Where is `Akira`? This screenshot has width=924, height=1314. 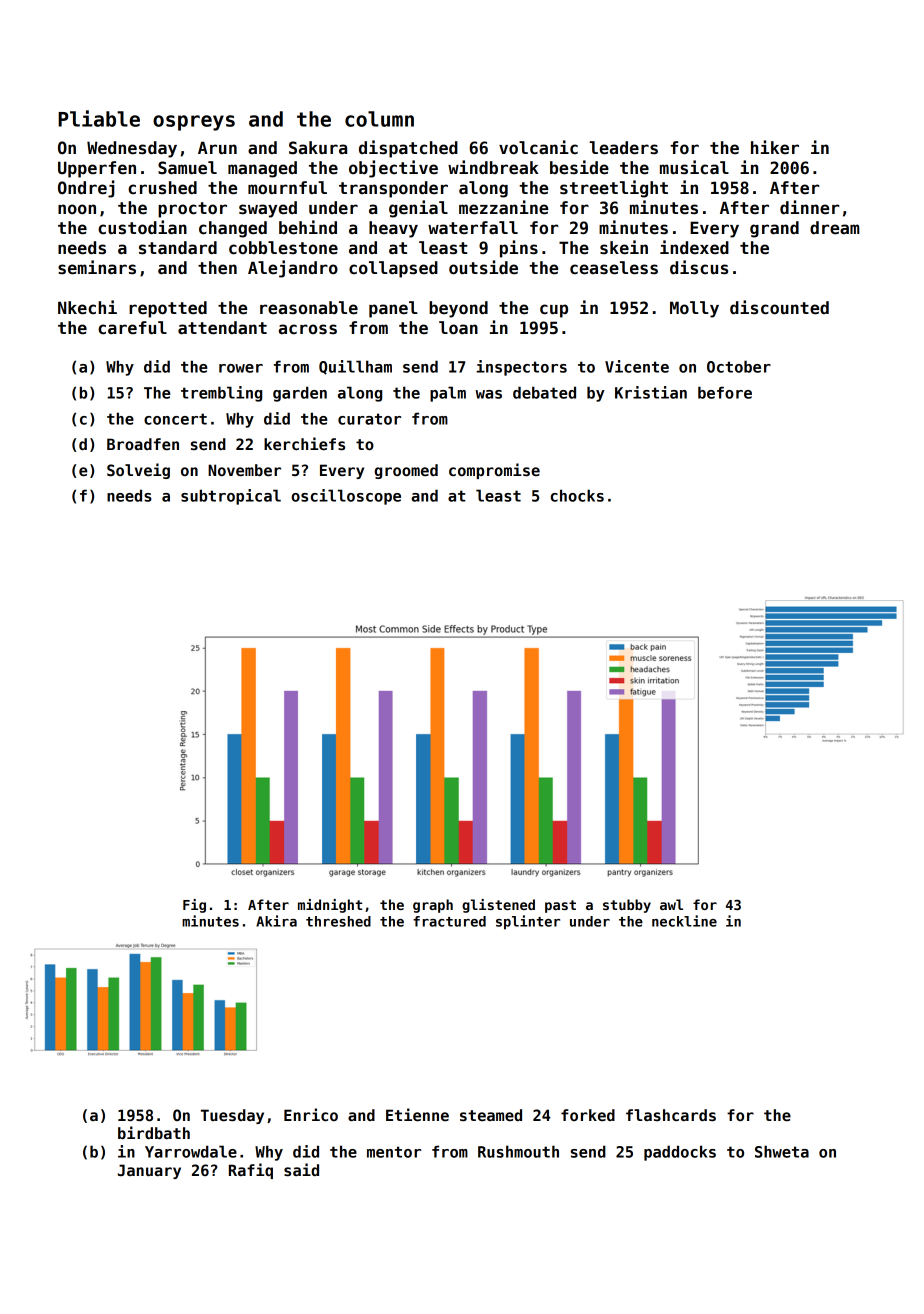
Akira is located at coordinates (276, 921).
